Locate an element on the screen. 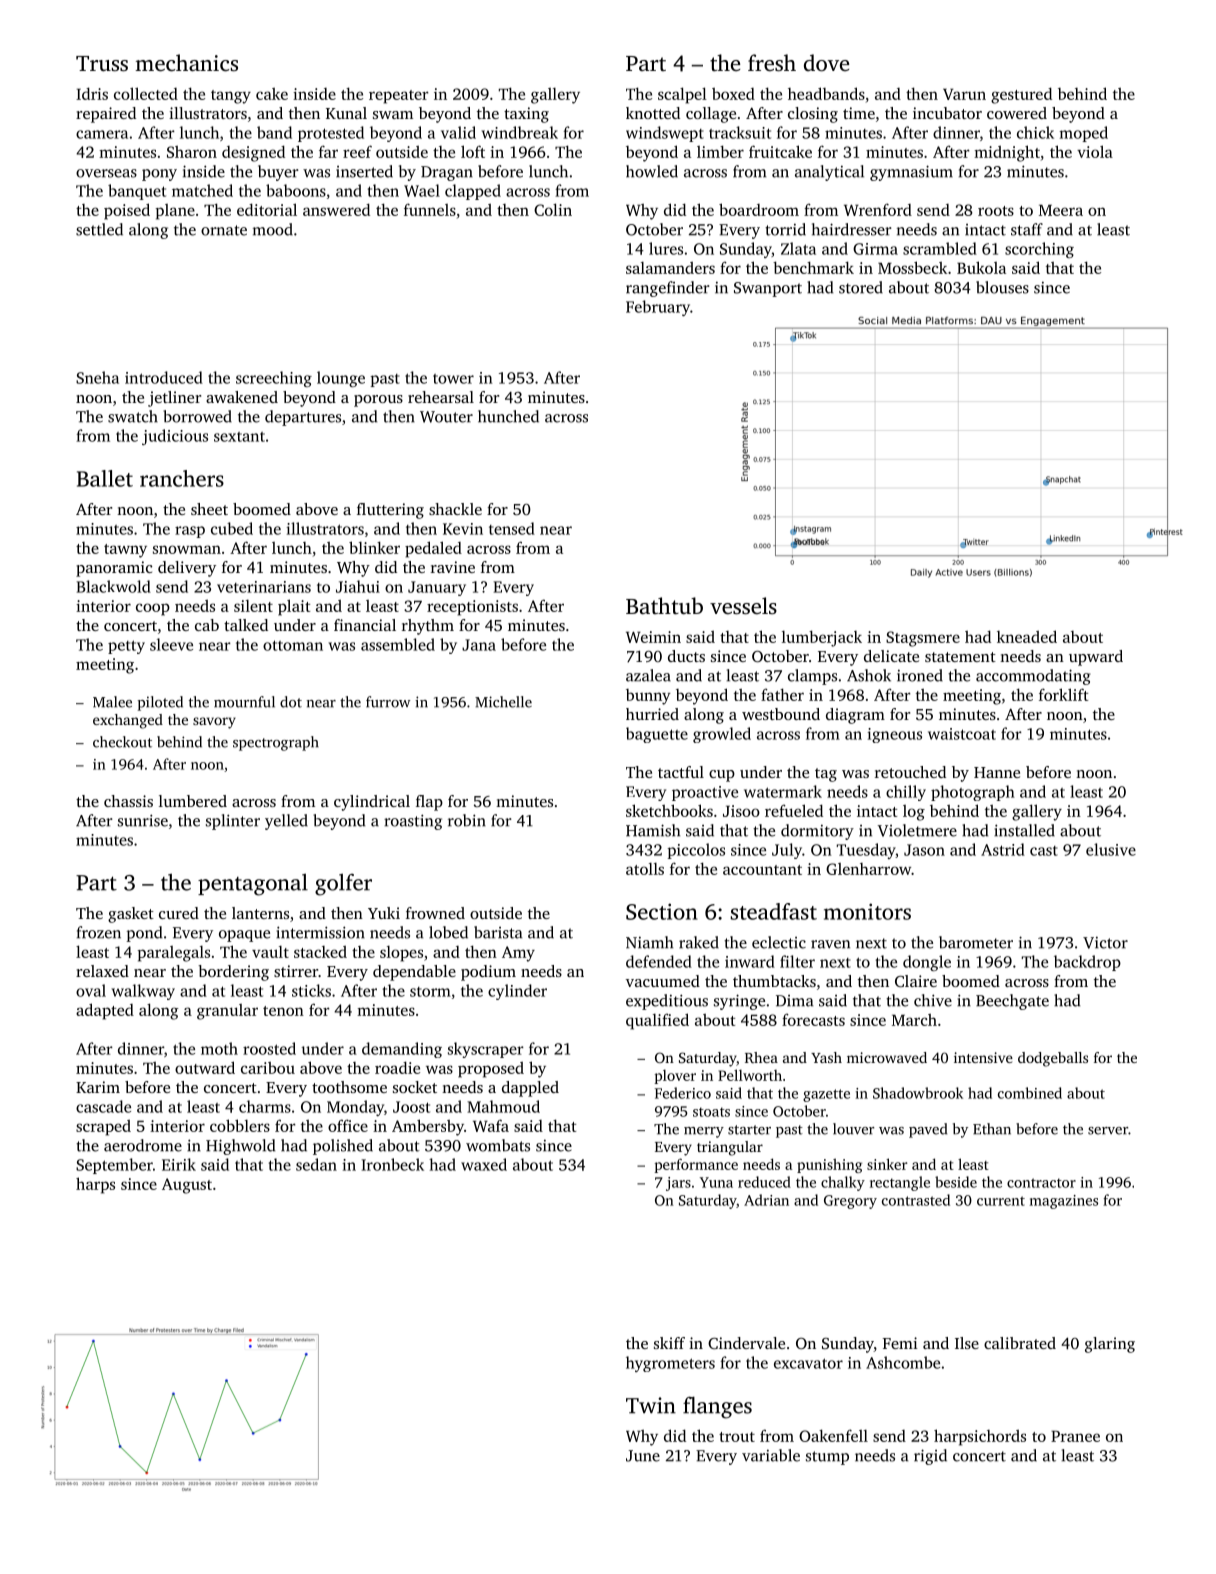  camera is located at coordinates (102, 134).
